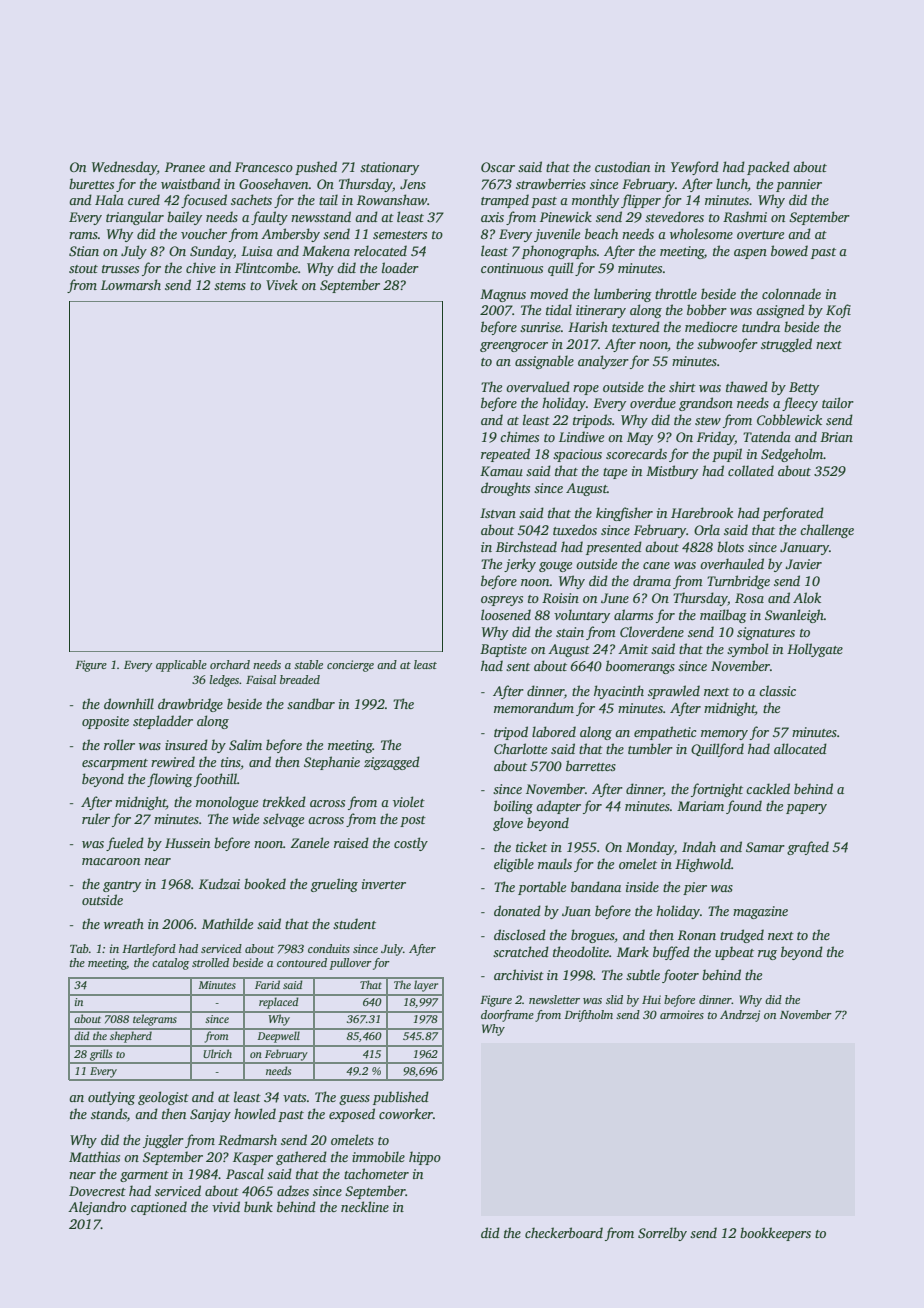  What do you see at coordinates (775, 1234) in the screenshot?
I see `bookkeepers` at bounding box center [775, 1234].
